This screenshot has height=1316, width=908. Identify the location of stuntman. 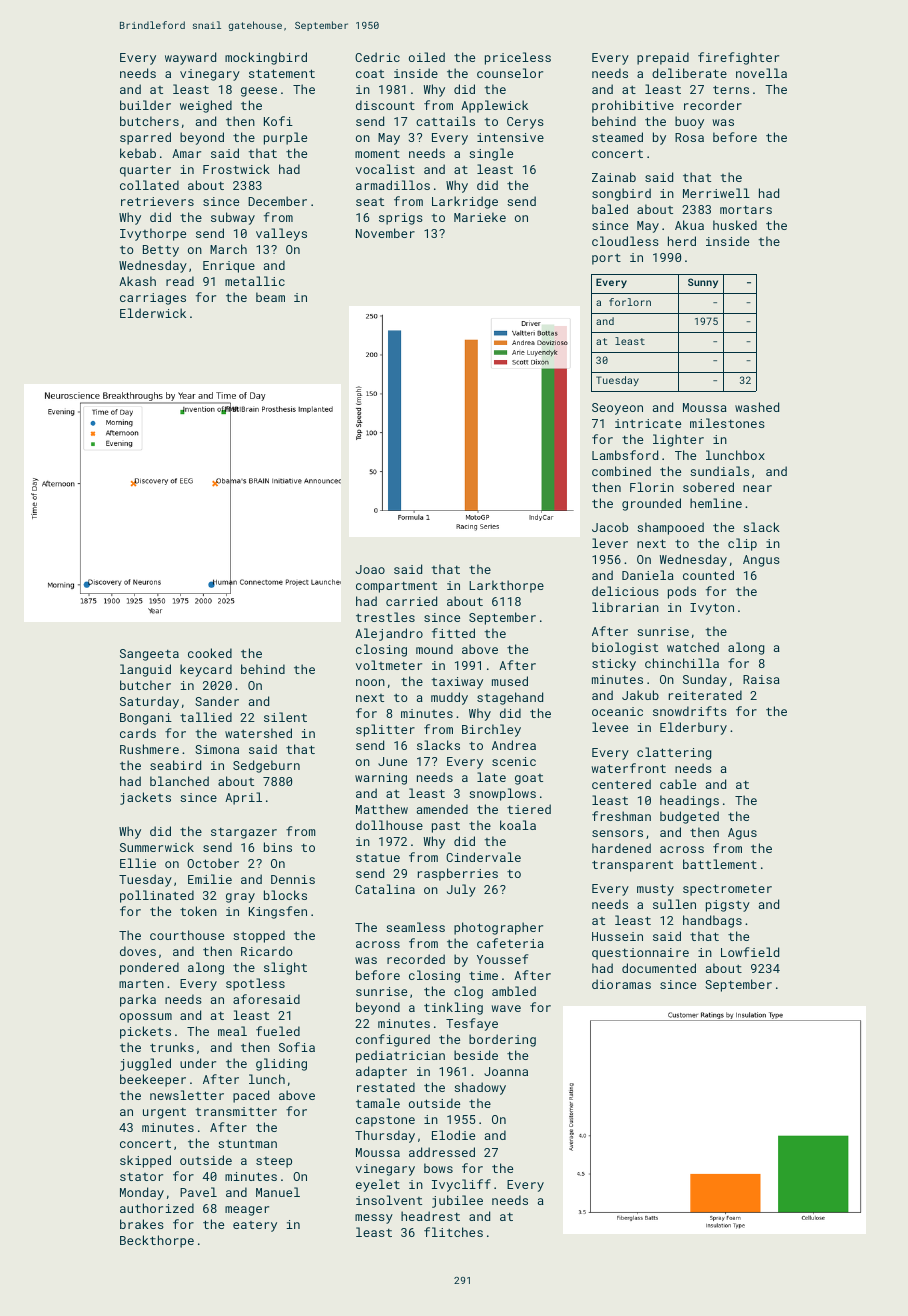
(247, 1144).
